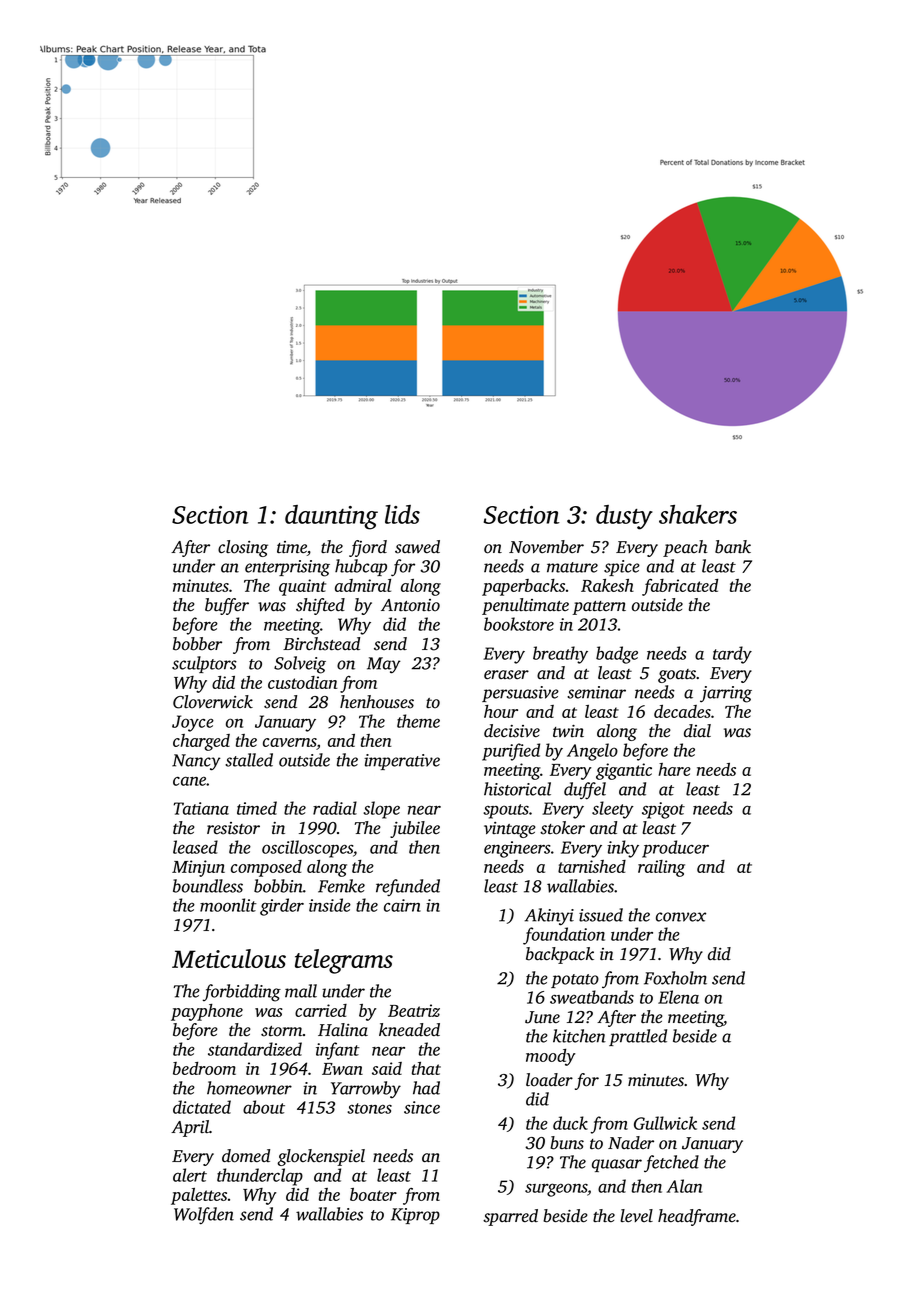  I want to click on engineers, so click(517, 849).
